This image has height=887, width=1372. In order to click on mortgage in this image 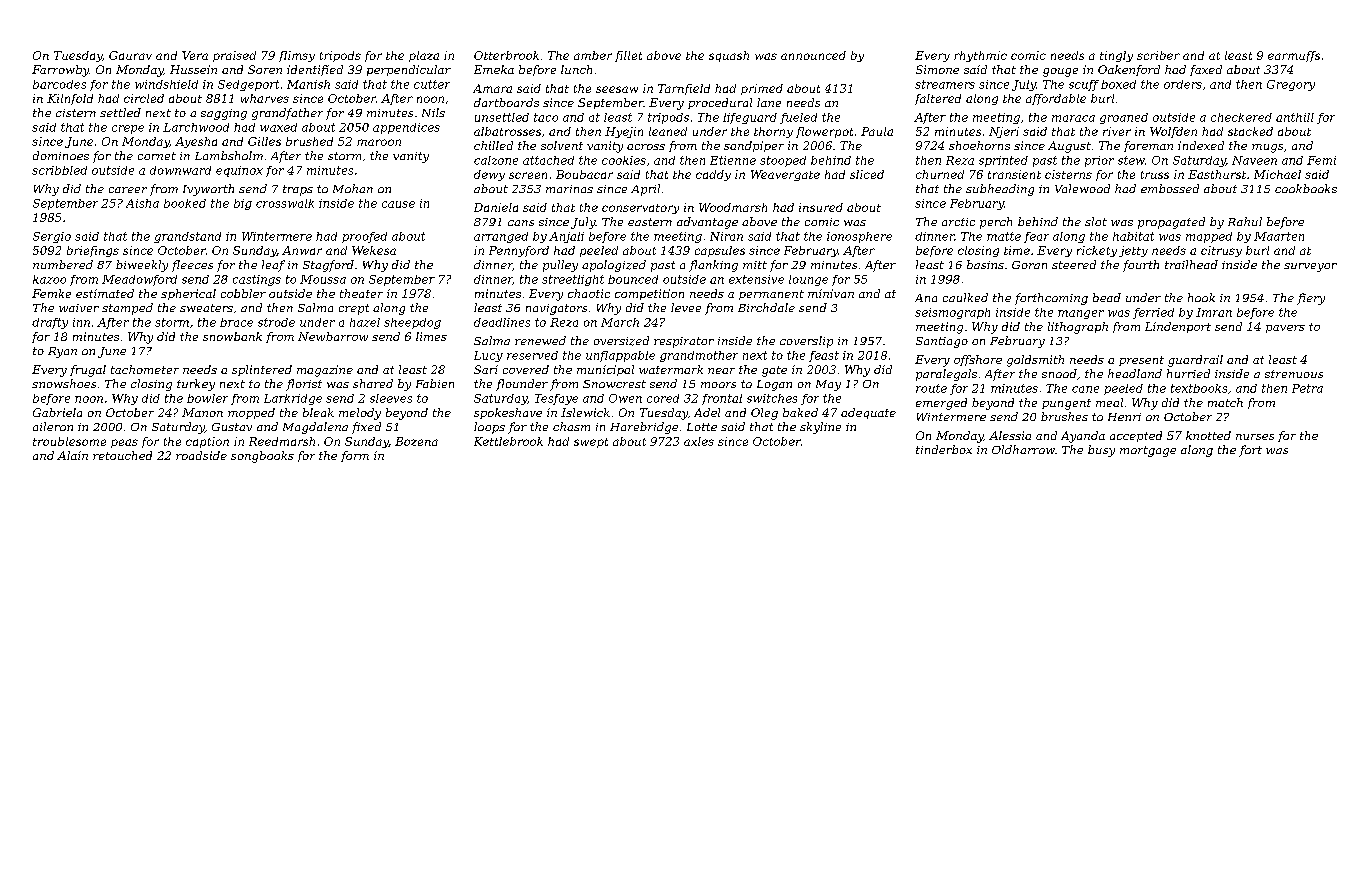, I will do `click(1148, 451)`.
